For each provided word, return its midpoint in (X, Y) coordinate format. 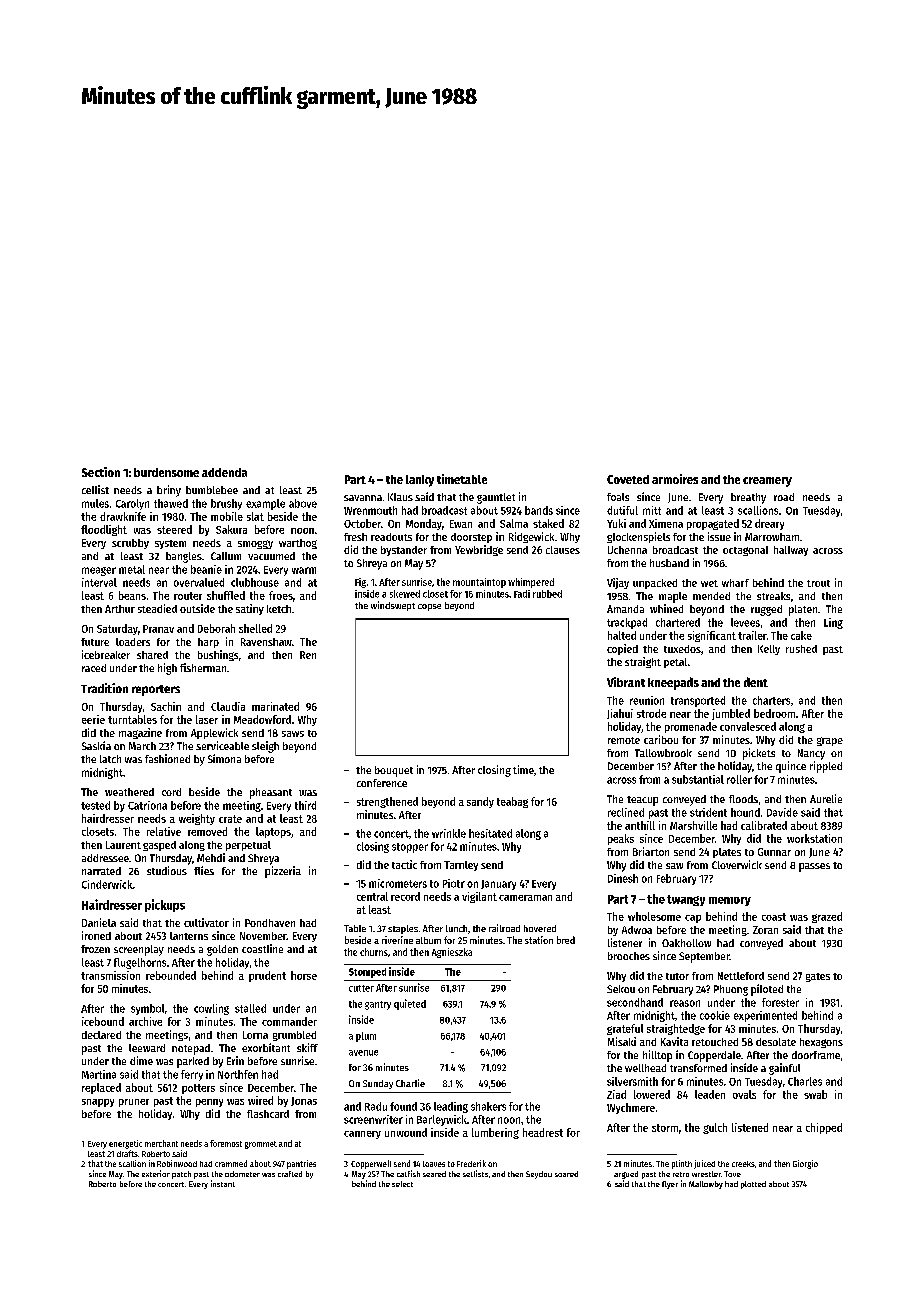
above (303, 503)
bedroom (774, 713)
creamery (767, 482)
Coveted (628, 479)
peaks (621, 839)
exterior (156, 1173)
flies (204, 870)
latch (110, 759)
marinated (275, 706)
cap (693, 919)
